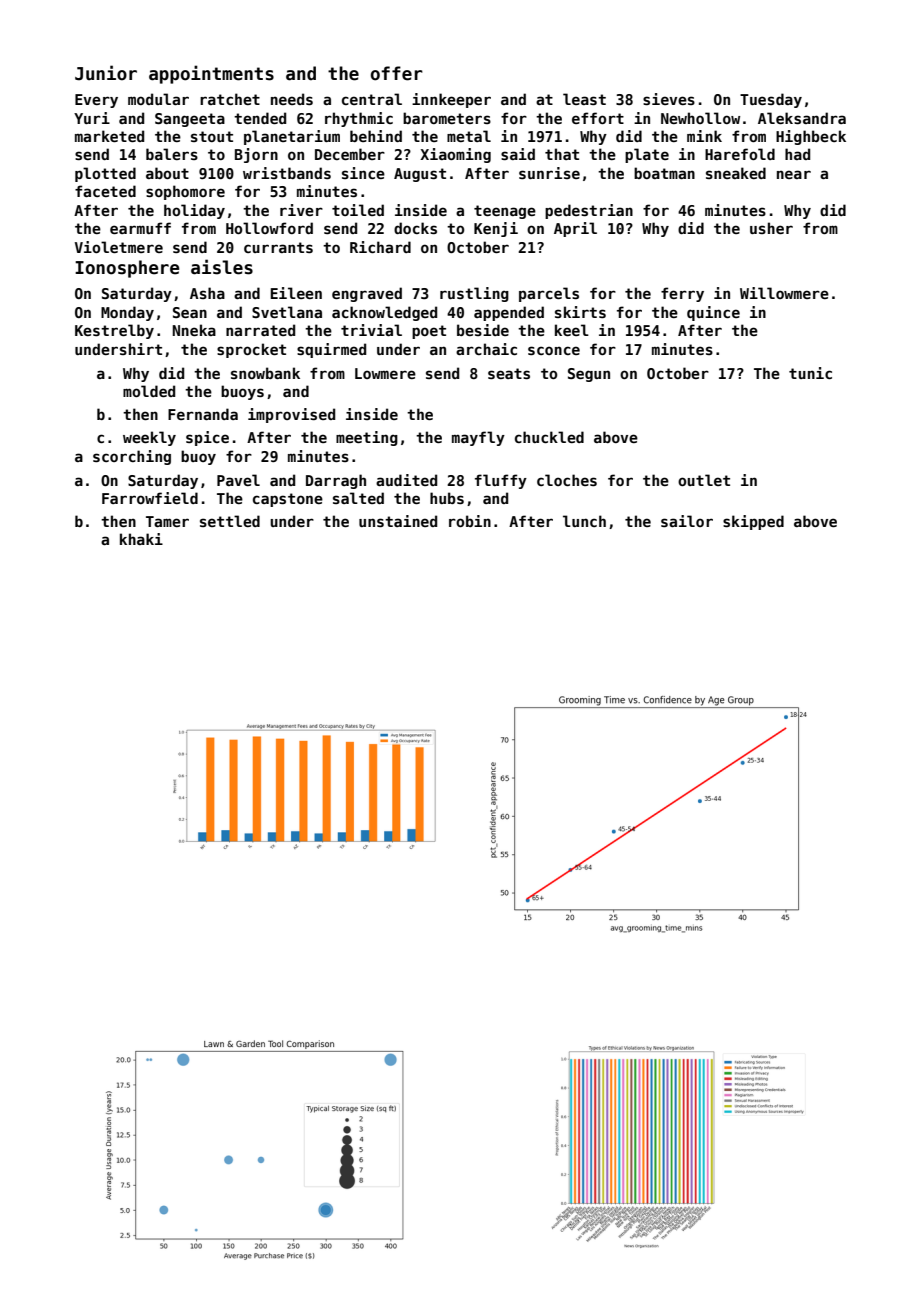 This document has height=1308, width=924. What do you see at coordinates (106, 73) in the document?
I see `Junior` at bounding box center [106, 73].
